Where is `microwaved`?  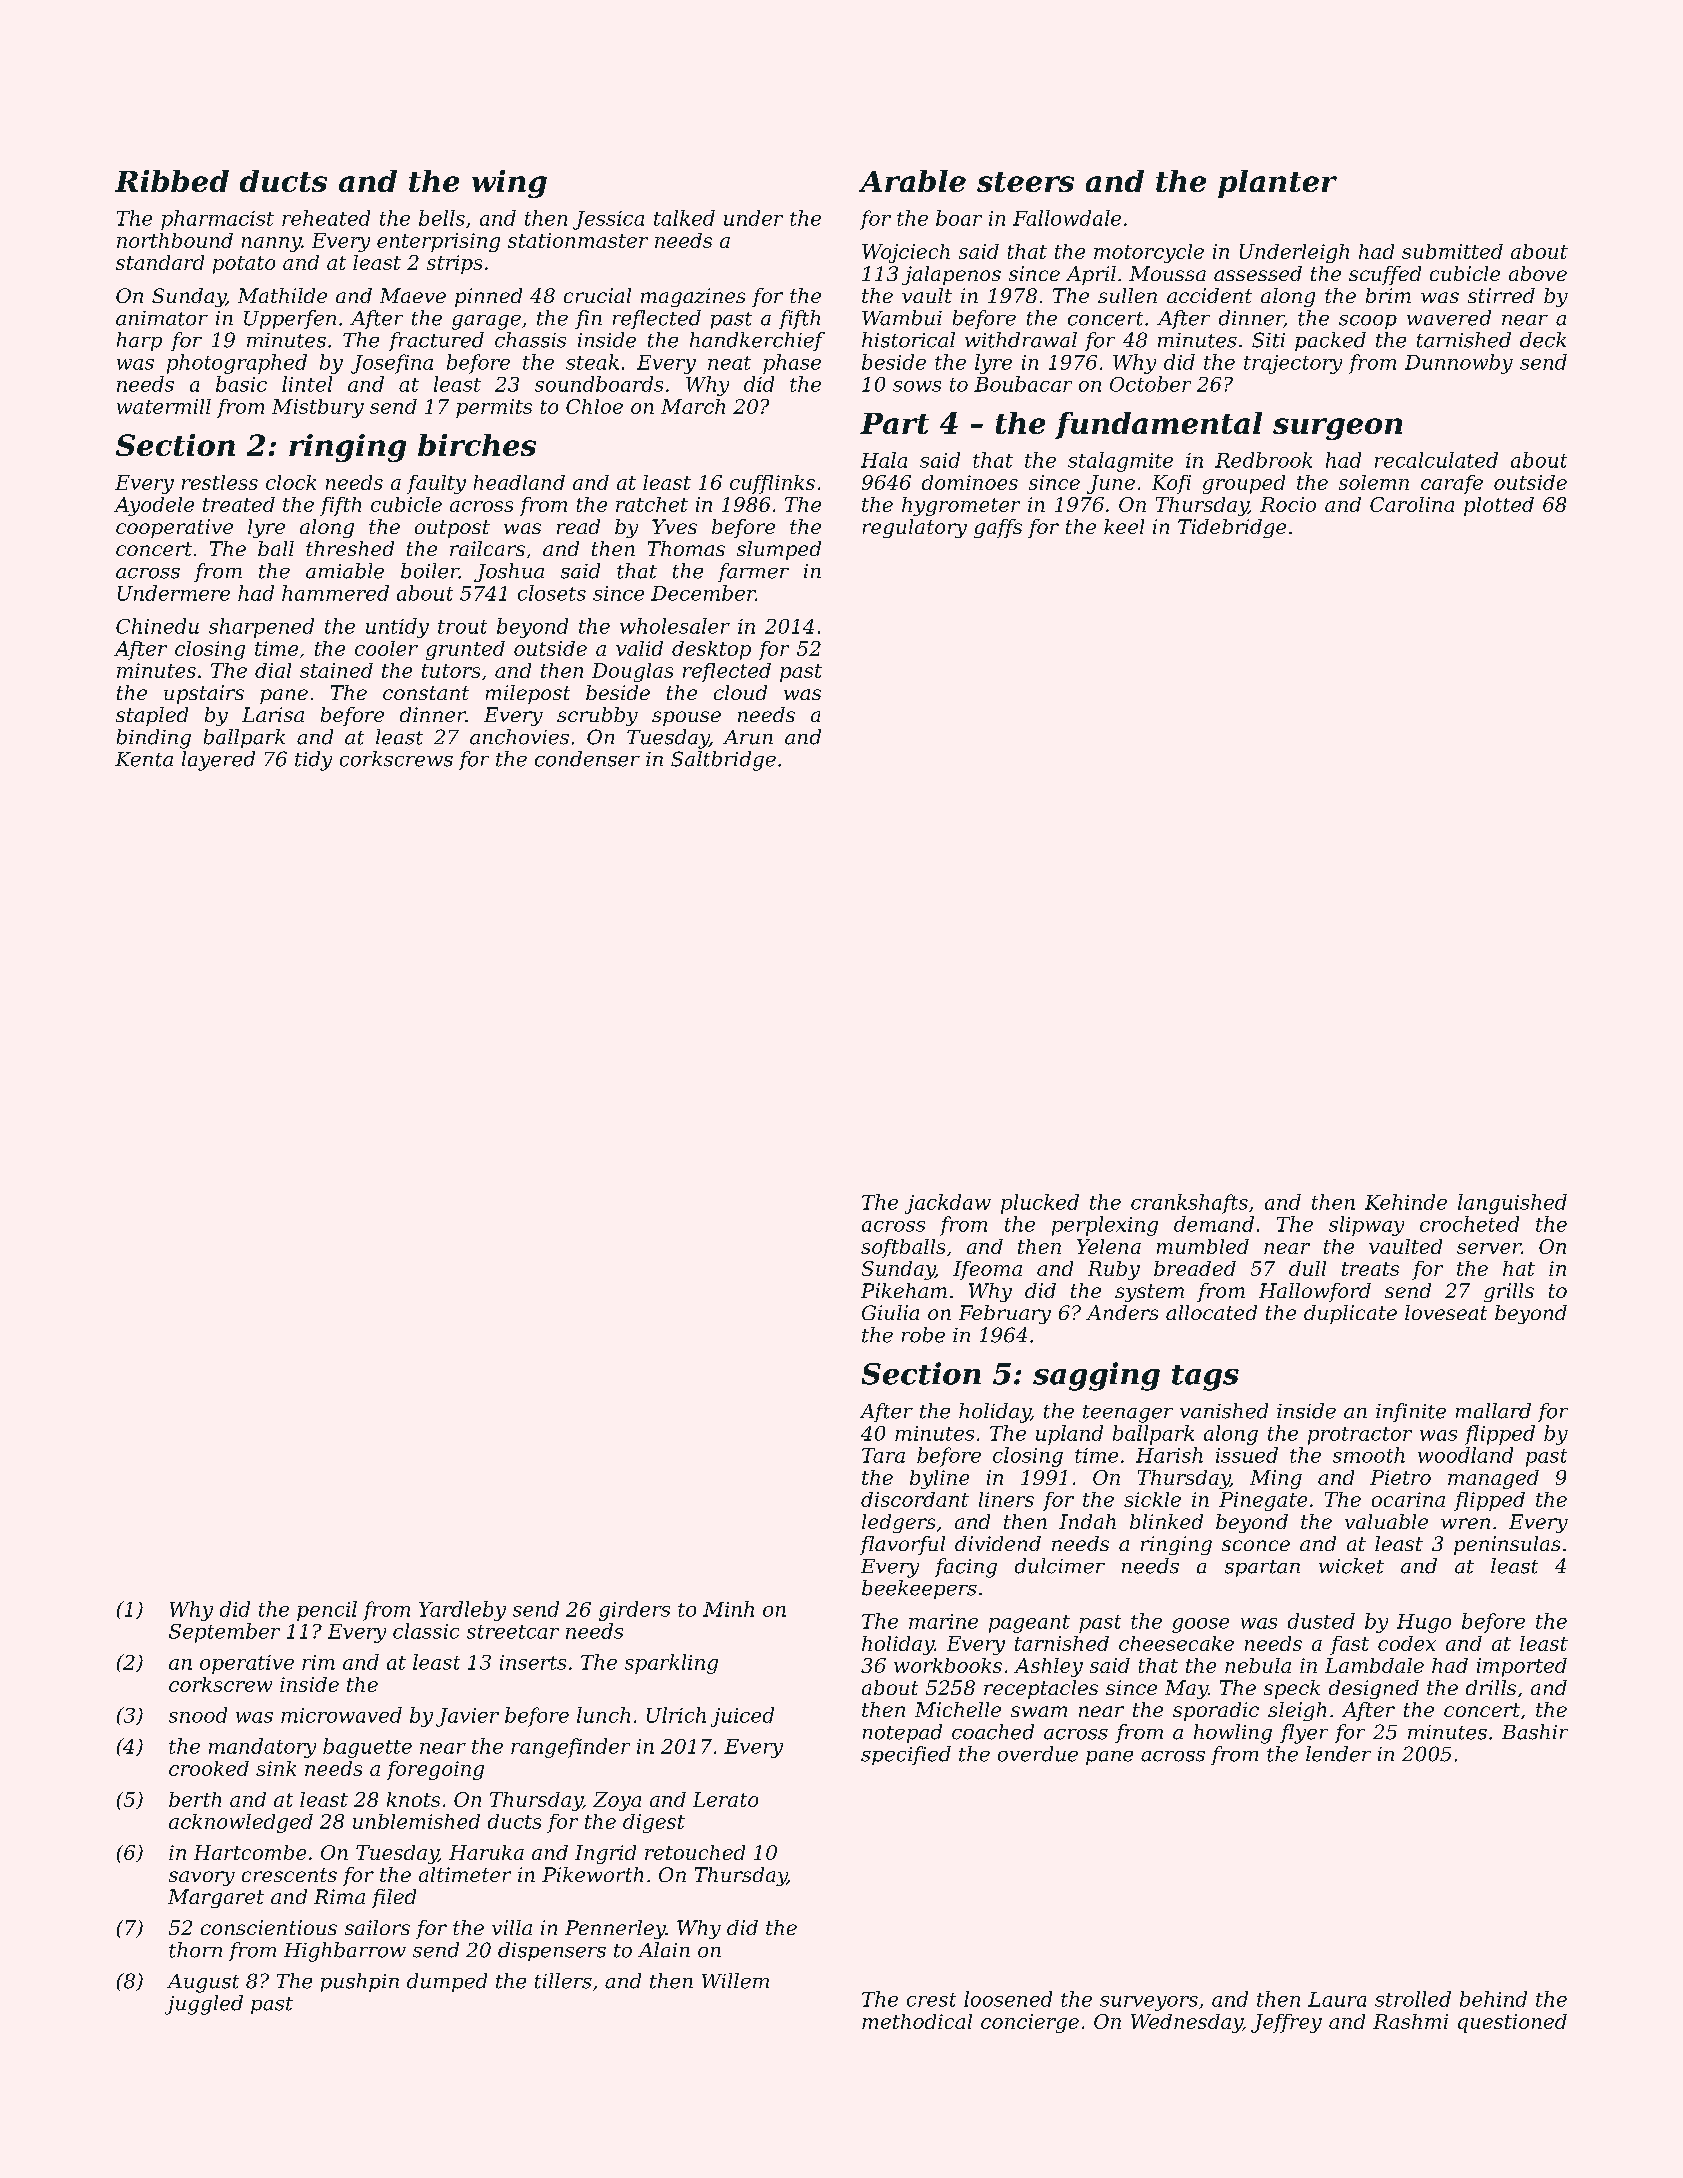 microwaved is located at coordinates (341, 1715).
